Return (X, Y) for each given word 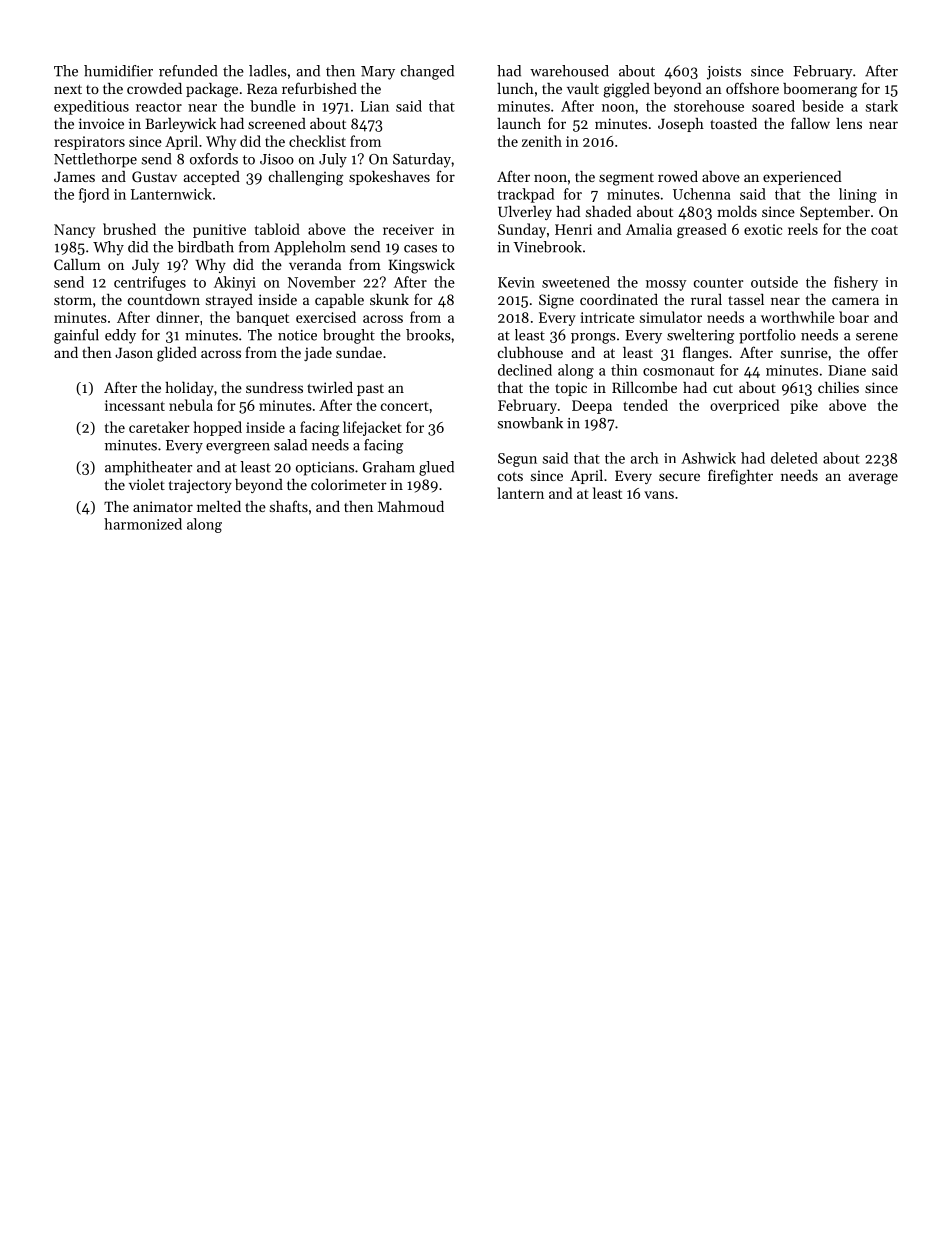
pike (804, 406)
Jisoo (277, 159)
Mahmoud (411, 506)
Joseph (681, 125)
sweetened (576, 282)
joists (724, 73)
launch (519, 123)
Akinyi (235, 283)
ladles (268, 71)
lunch (515, 88)
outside (774, 282)
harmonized (143, 524)
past (370, 390)
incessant (135, 405)
